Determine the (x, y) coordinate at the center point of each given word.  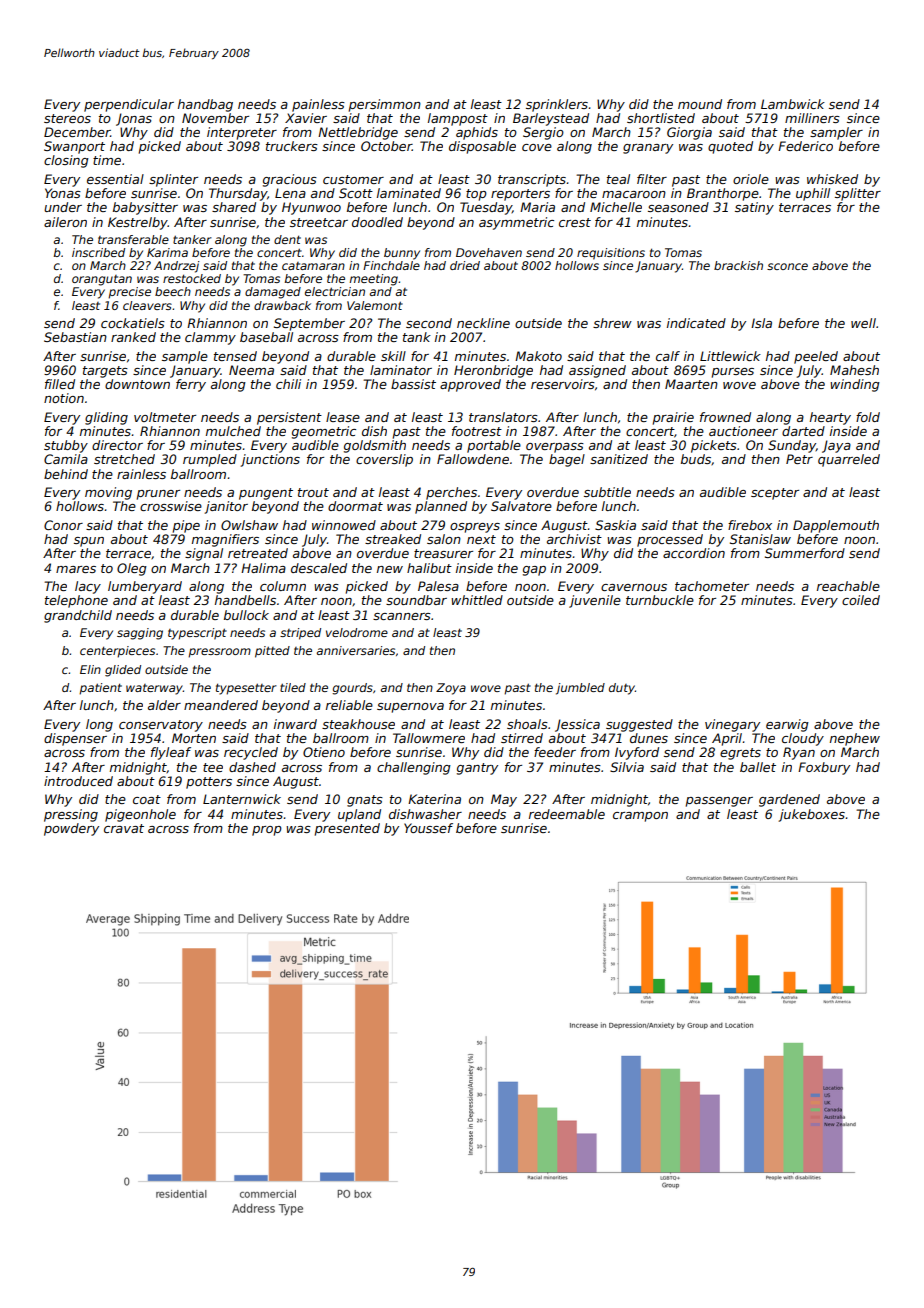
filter (652, 179)
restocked (192, 278)
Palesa (438, 586)
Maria (537, 207)
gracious (290, 180)
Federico (805, 146)
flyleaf (171, 753)
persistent (289, 418)
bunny (402, 254)
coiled (861, 600)
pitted (272, 652)
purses (733, 373)
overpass (555, 448)
